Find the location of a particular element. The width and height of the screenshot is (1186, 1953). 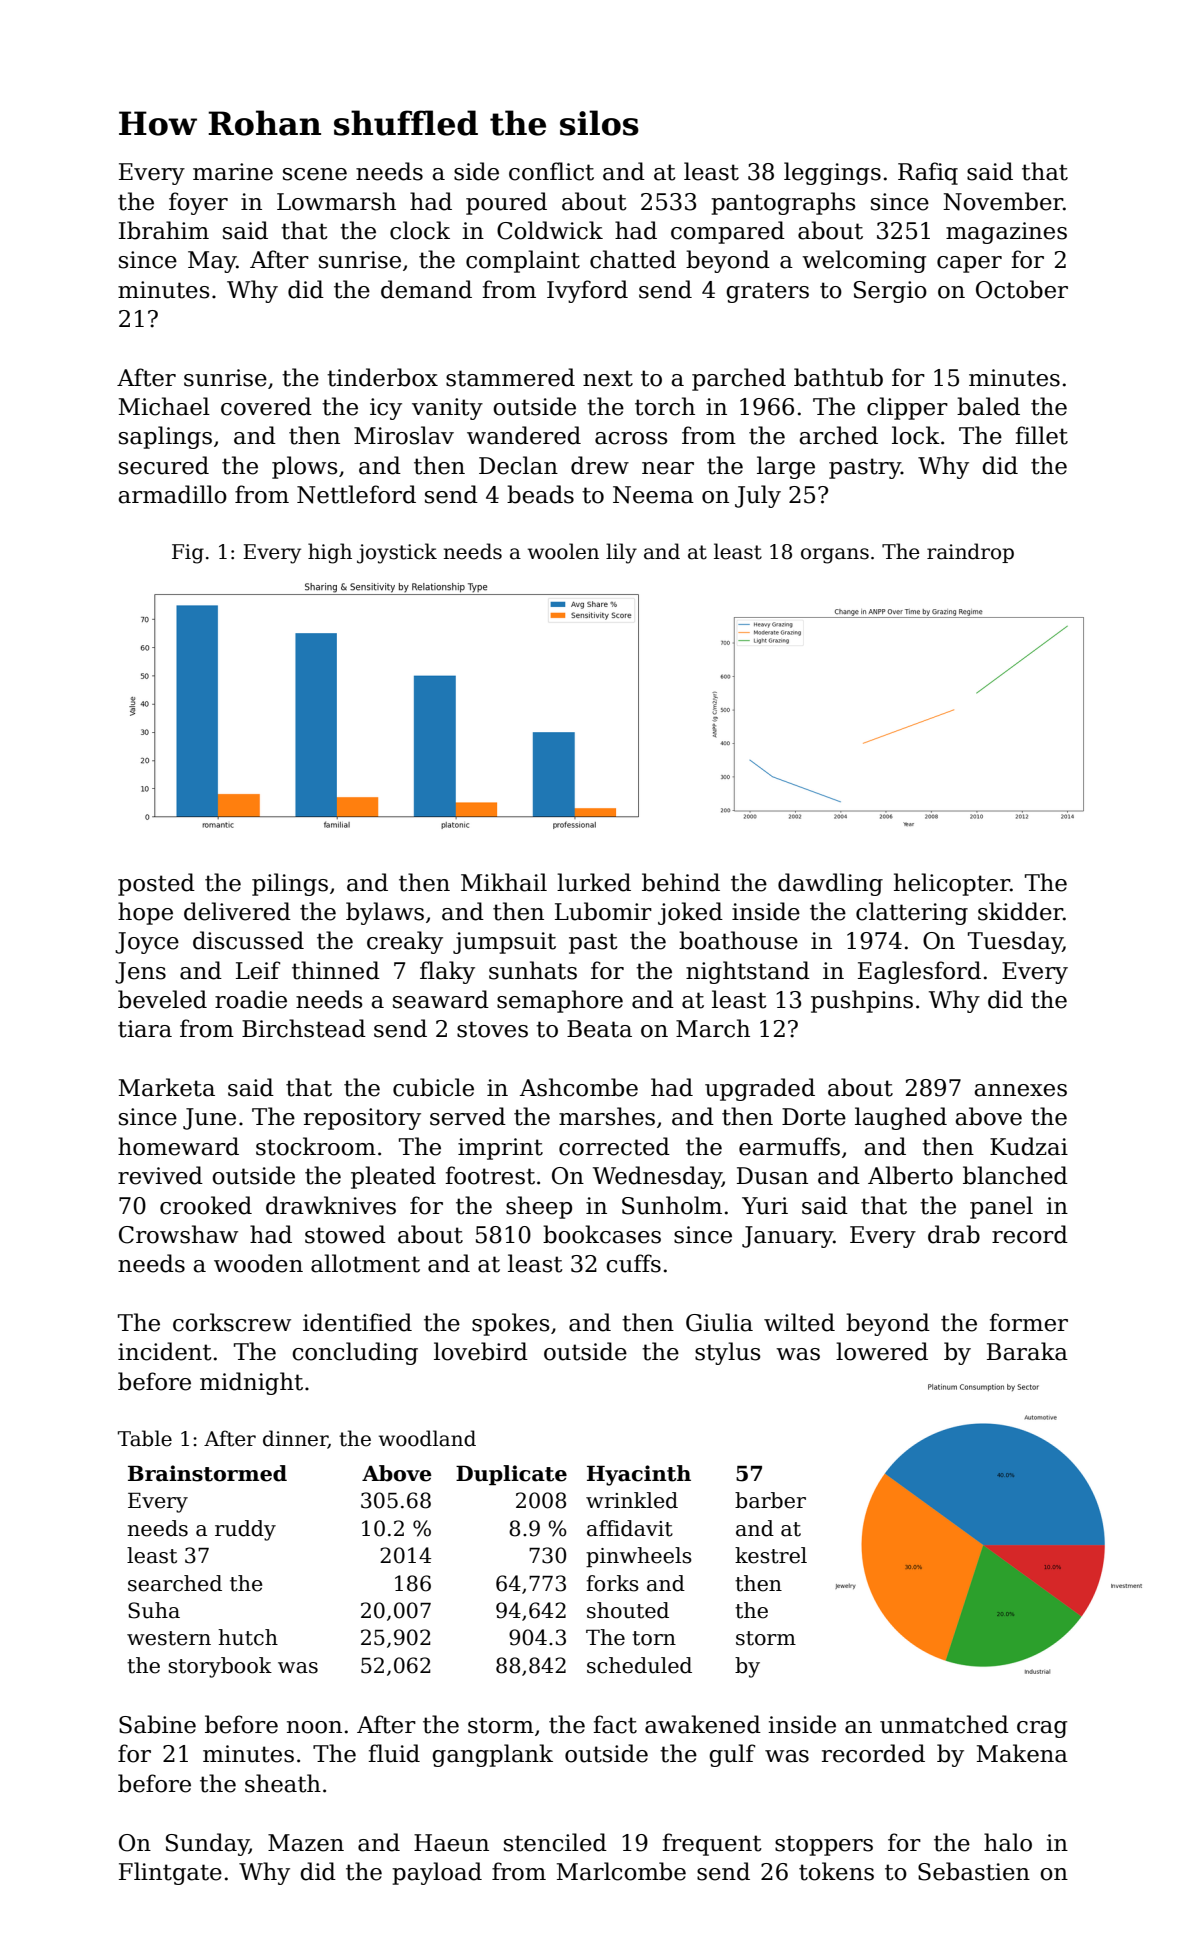

Baraka is located at coordinates (1027, 1351).
